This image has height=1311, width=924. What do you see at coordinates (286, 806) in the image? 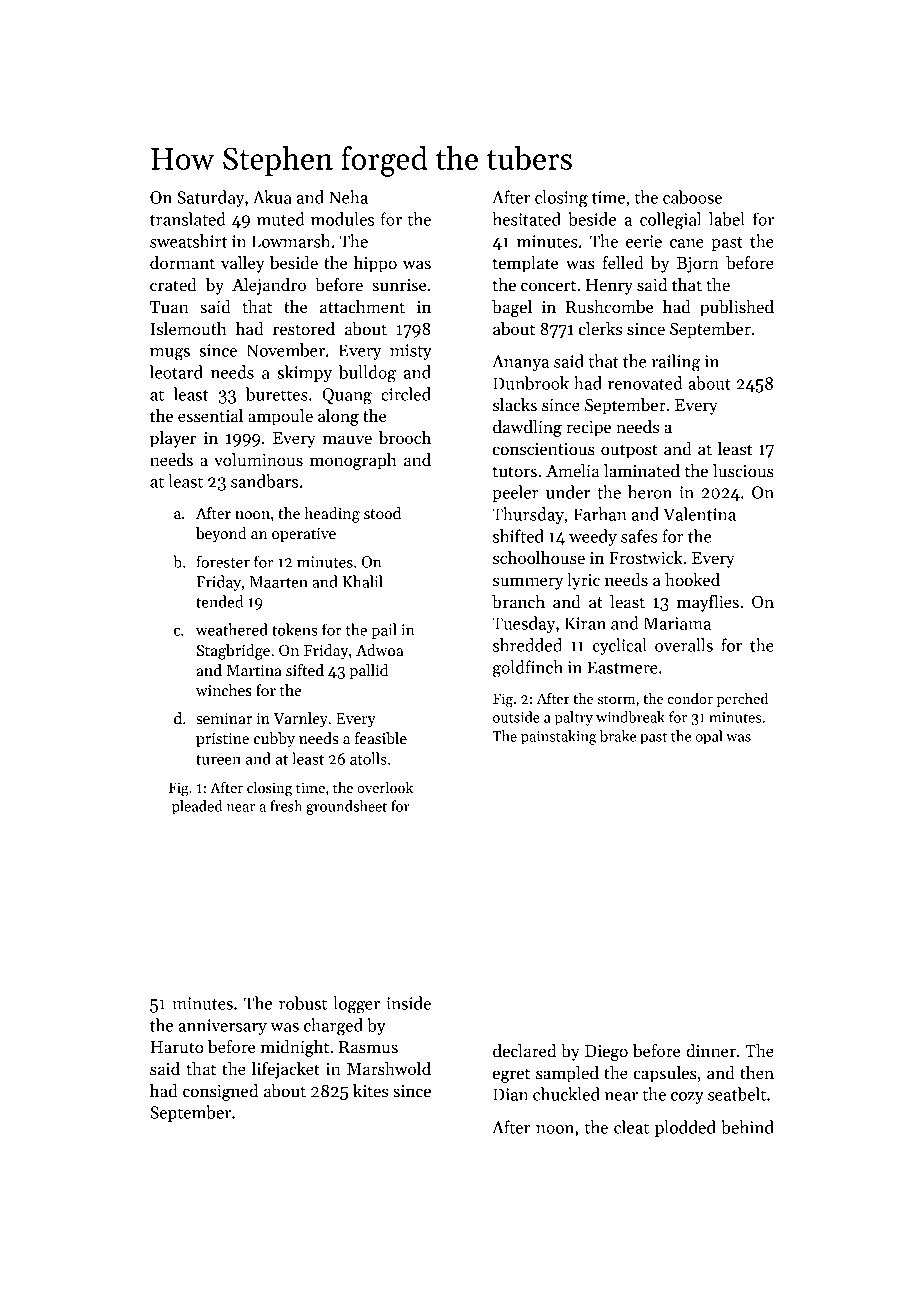
I see `fresh` at bounding box center [286, 806].
